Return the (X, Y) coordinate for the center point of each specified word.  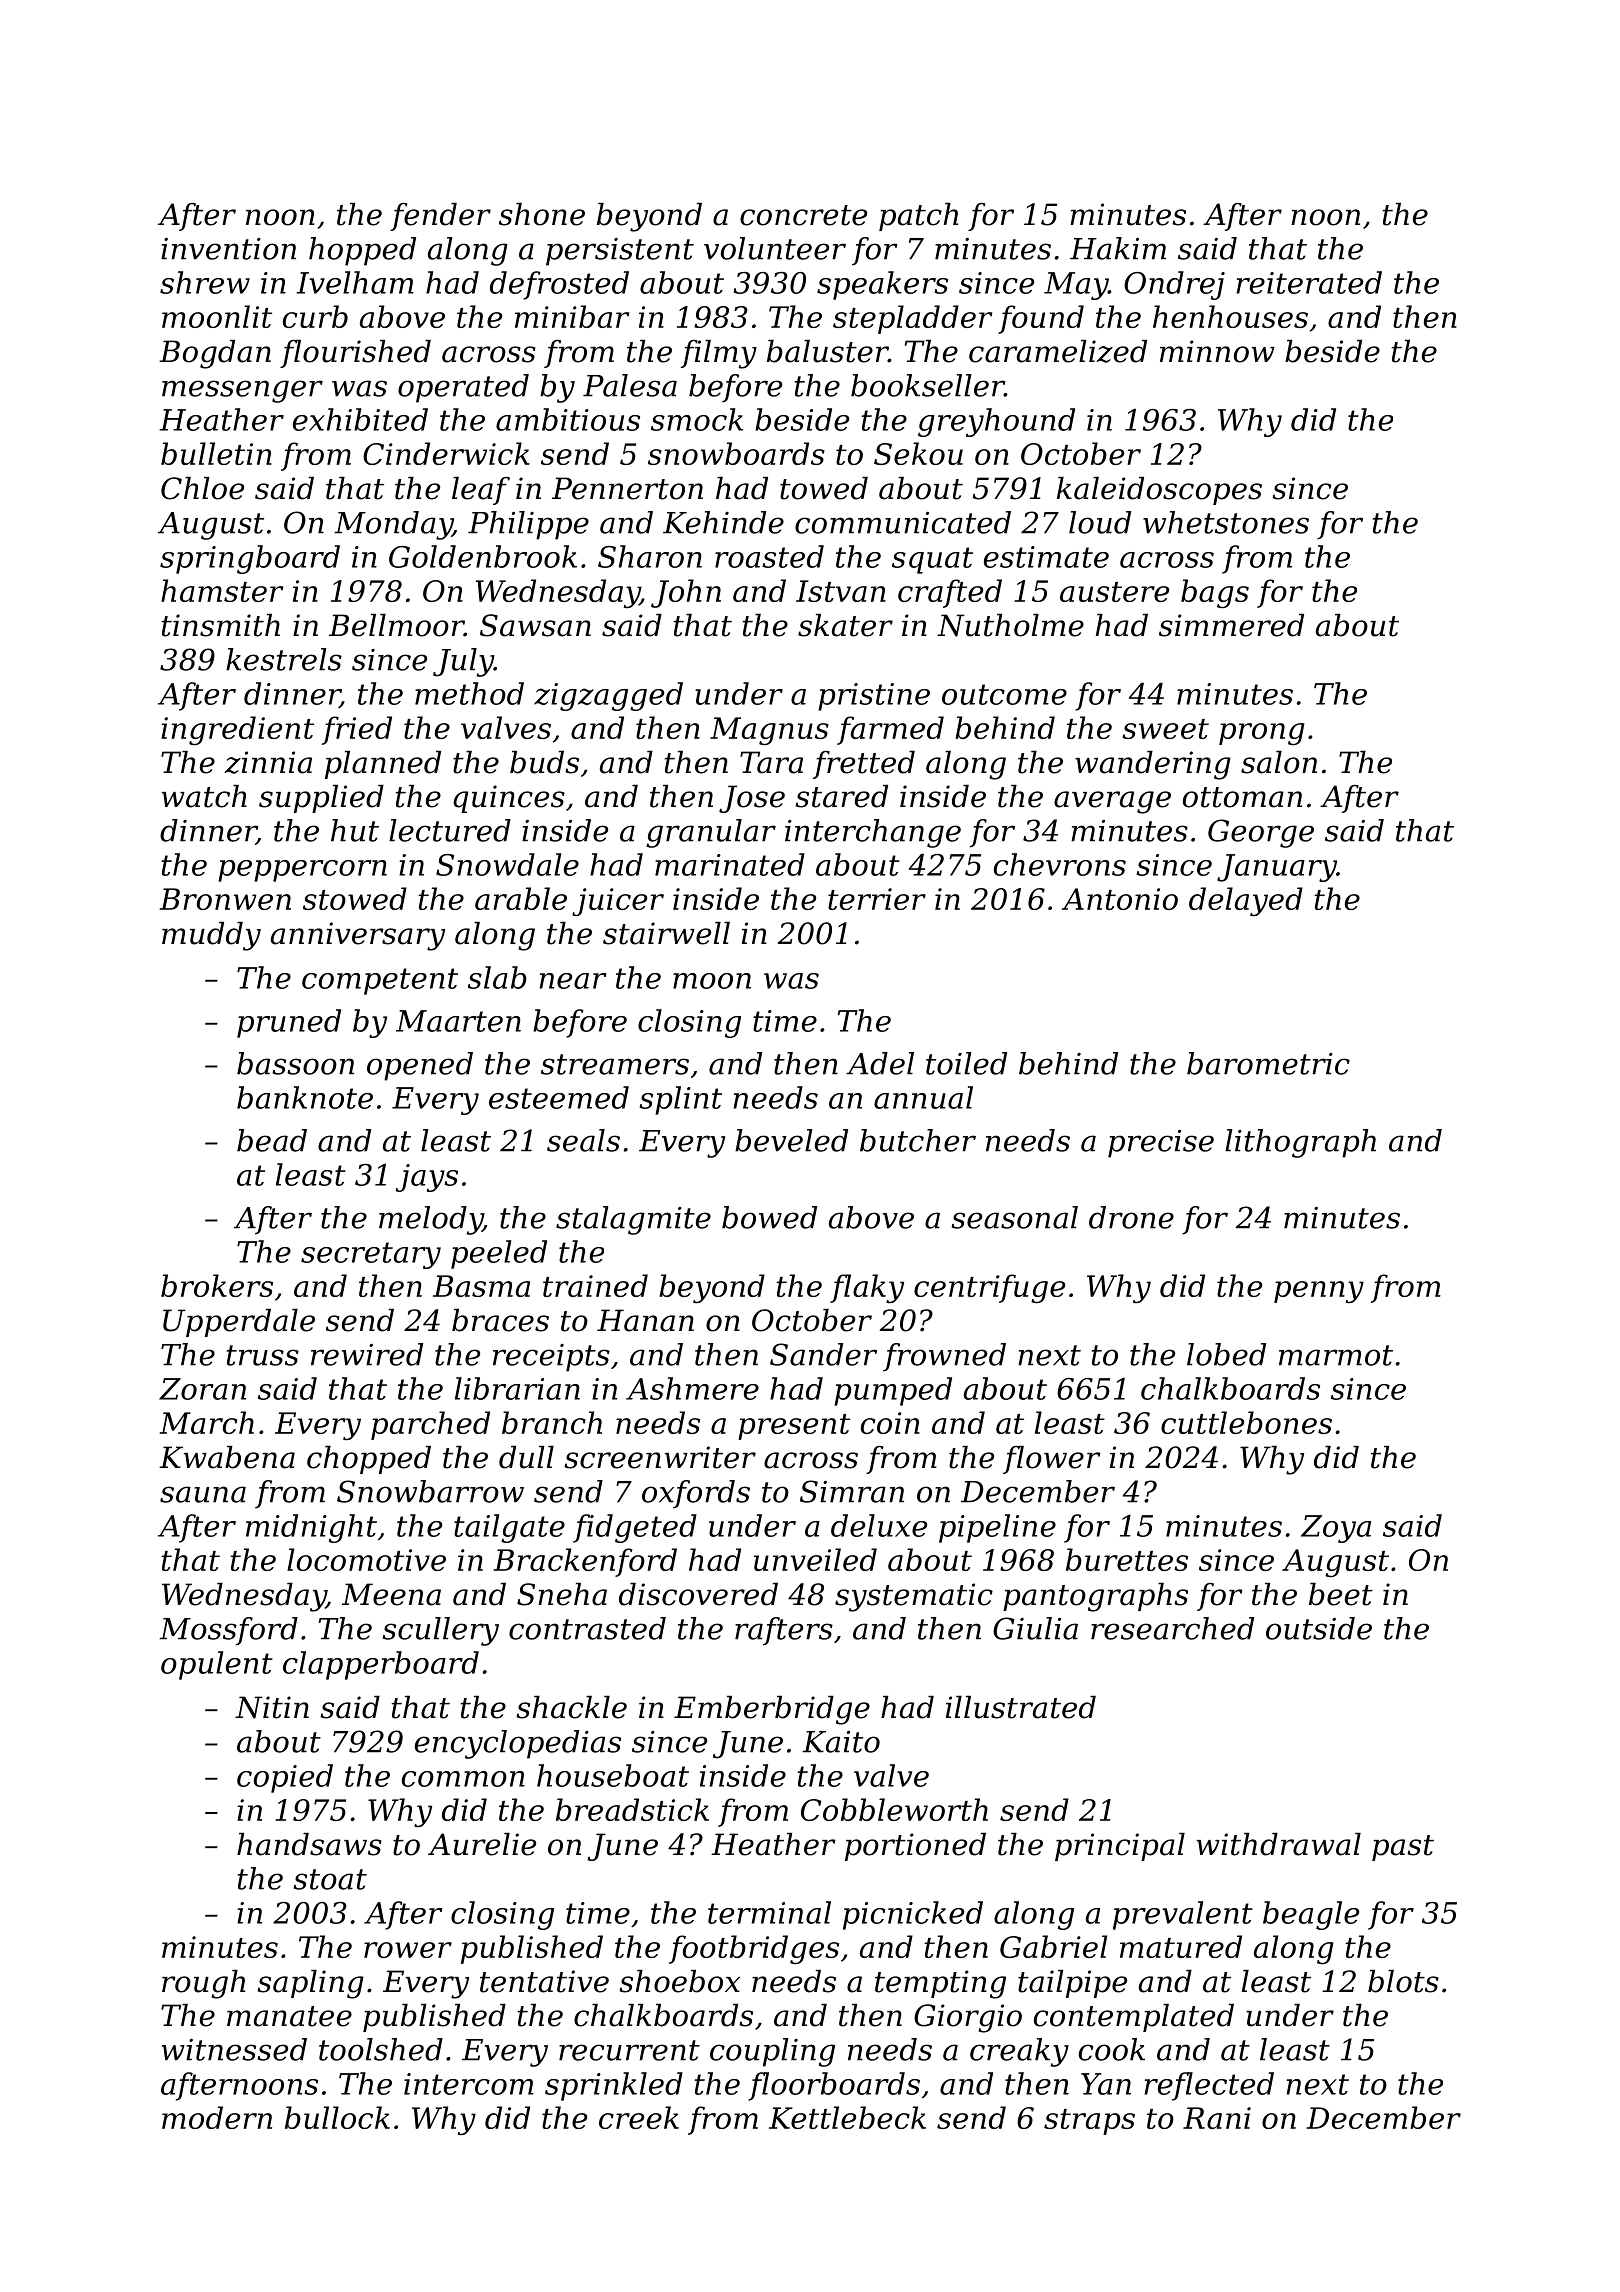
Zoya (1336, 1529)
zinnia (268, 762)
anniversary (358, 936)
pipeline (997, 1528)
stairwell (666, 933)
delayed (1246, 901)
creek (639, 2117)
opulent (217, 1665)
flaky (867, 1288)
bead (272, 1140)
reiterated (1309, 282)
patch (918, 217)
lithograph (1300, 1143)
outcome (1004, 694)
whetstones (1226, 522)
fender (440, 217)
